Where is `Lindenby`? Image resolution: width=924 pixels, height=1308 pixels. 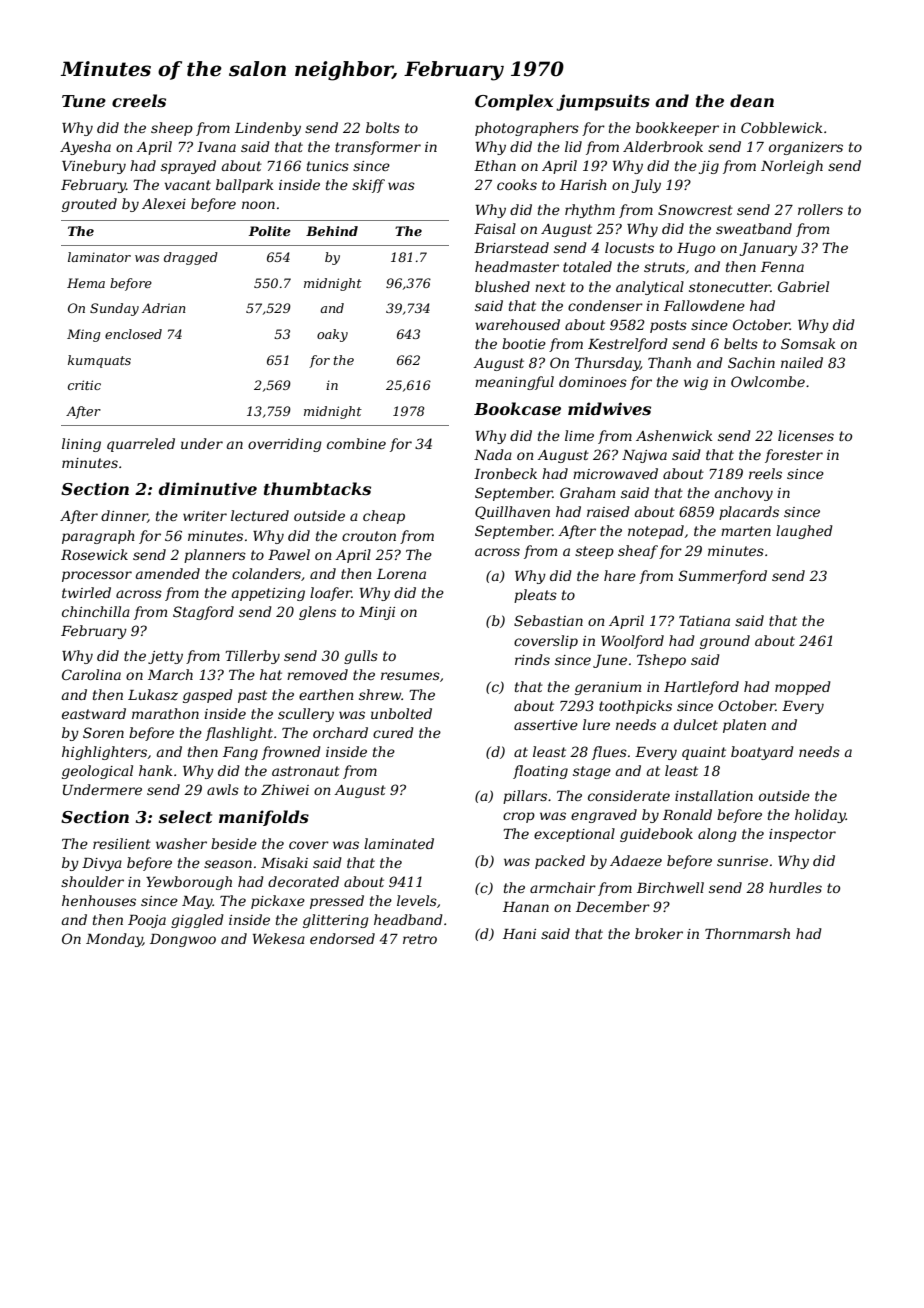
Lindenby is located at coordinates (268, 129).
